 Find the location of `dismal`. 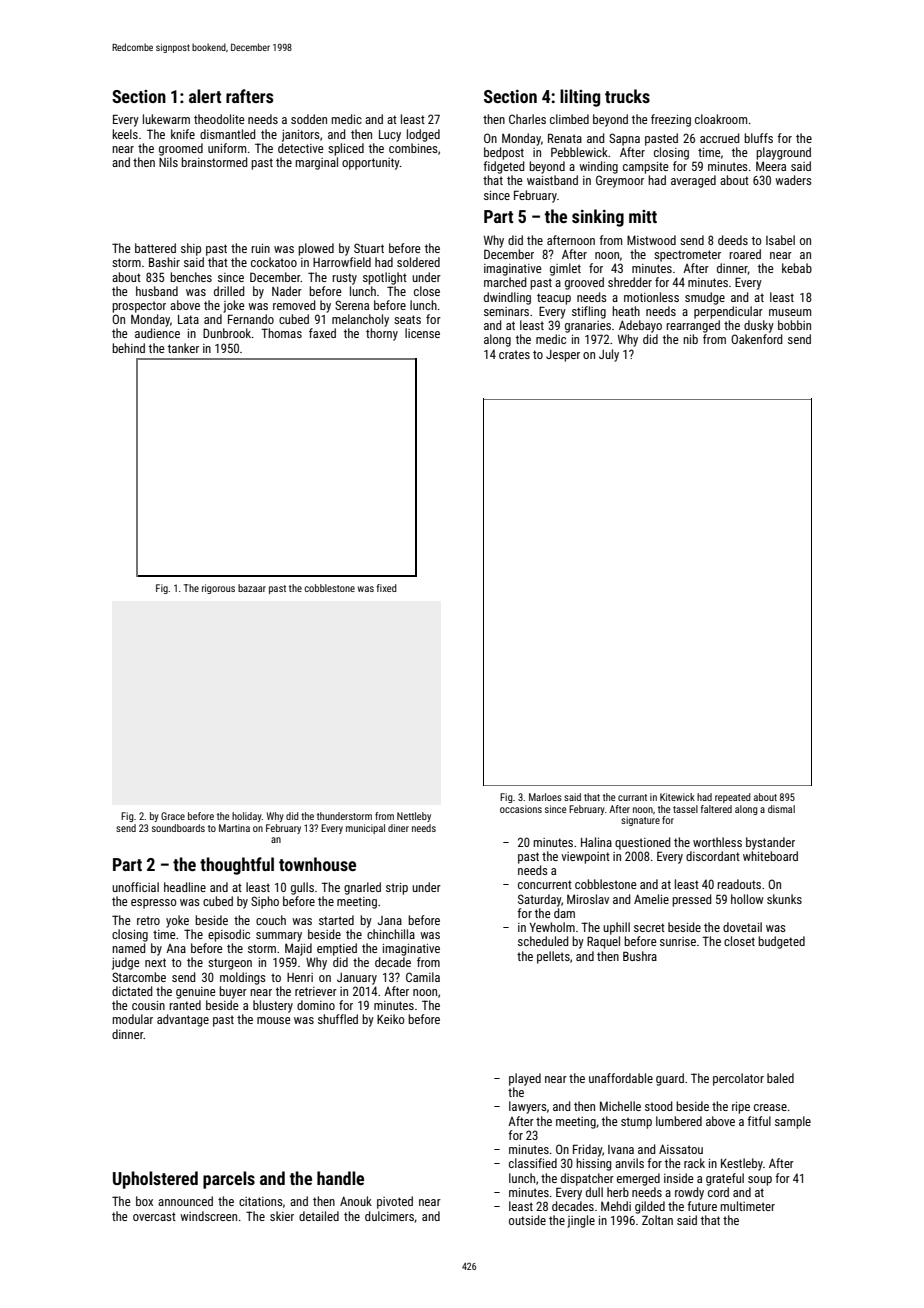

dismal is located at coordinates (781, 809).
